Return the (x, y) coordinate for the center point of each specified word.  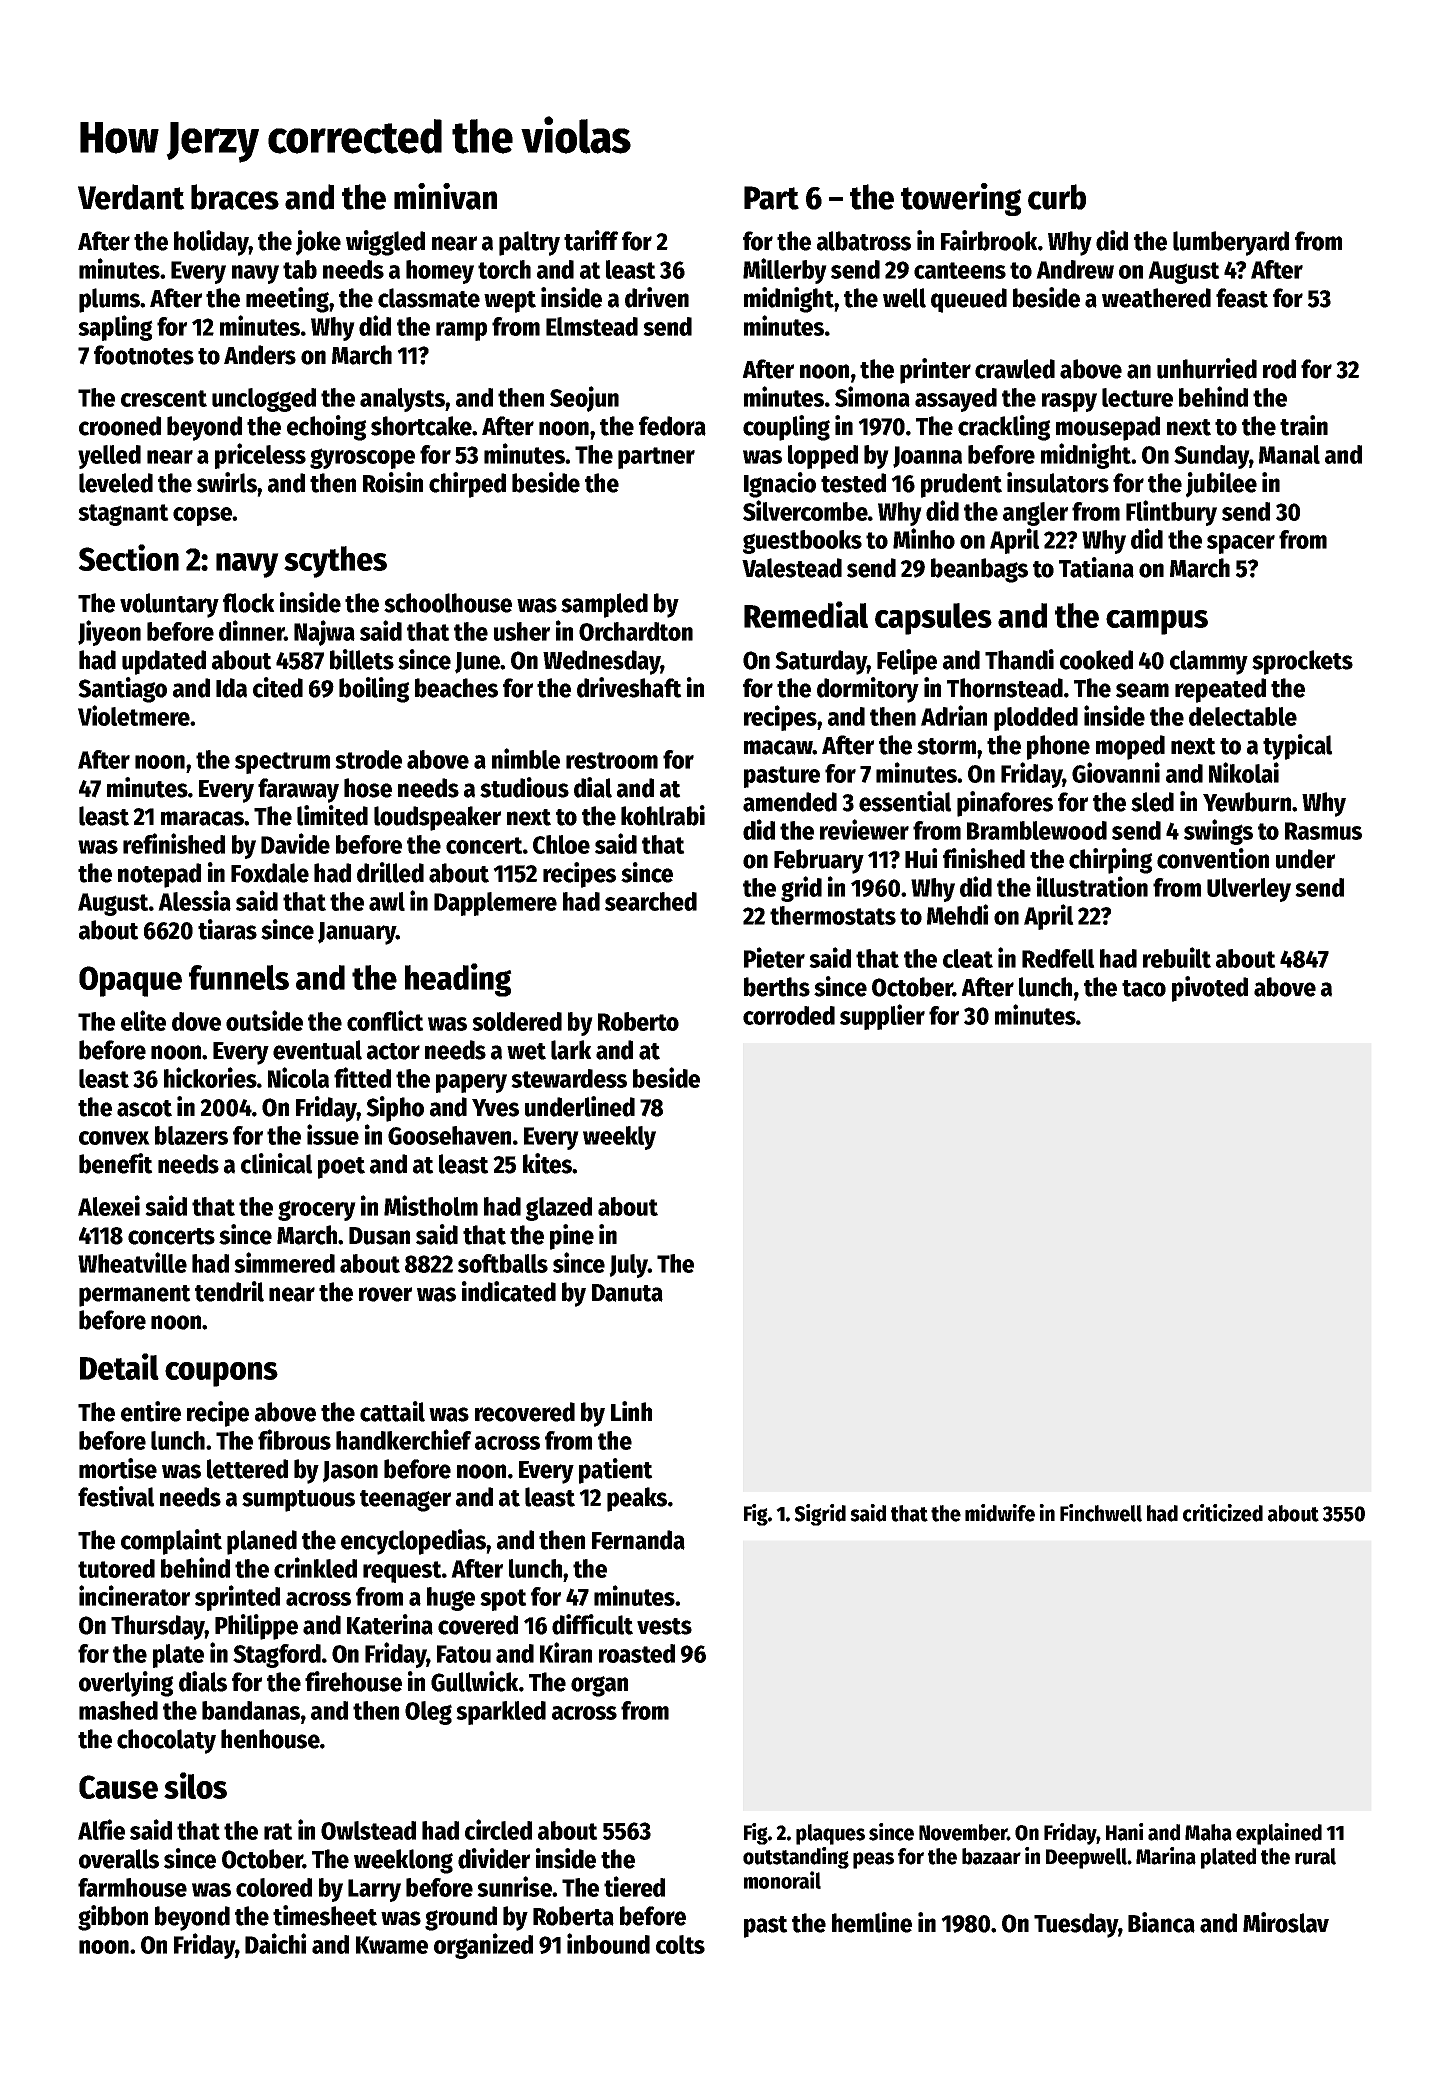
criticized (1223, 1513)
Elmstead (592, 326)
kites (548, 1163)
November (963, 1832)
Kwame (392, 1945)
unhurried (1207, 368)
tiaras (227, 929)
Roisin (393, 482)
